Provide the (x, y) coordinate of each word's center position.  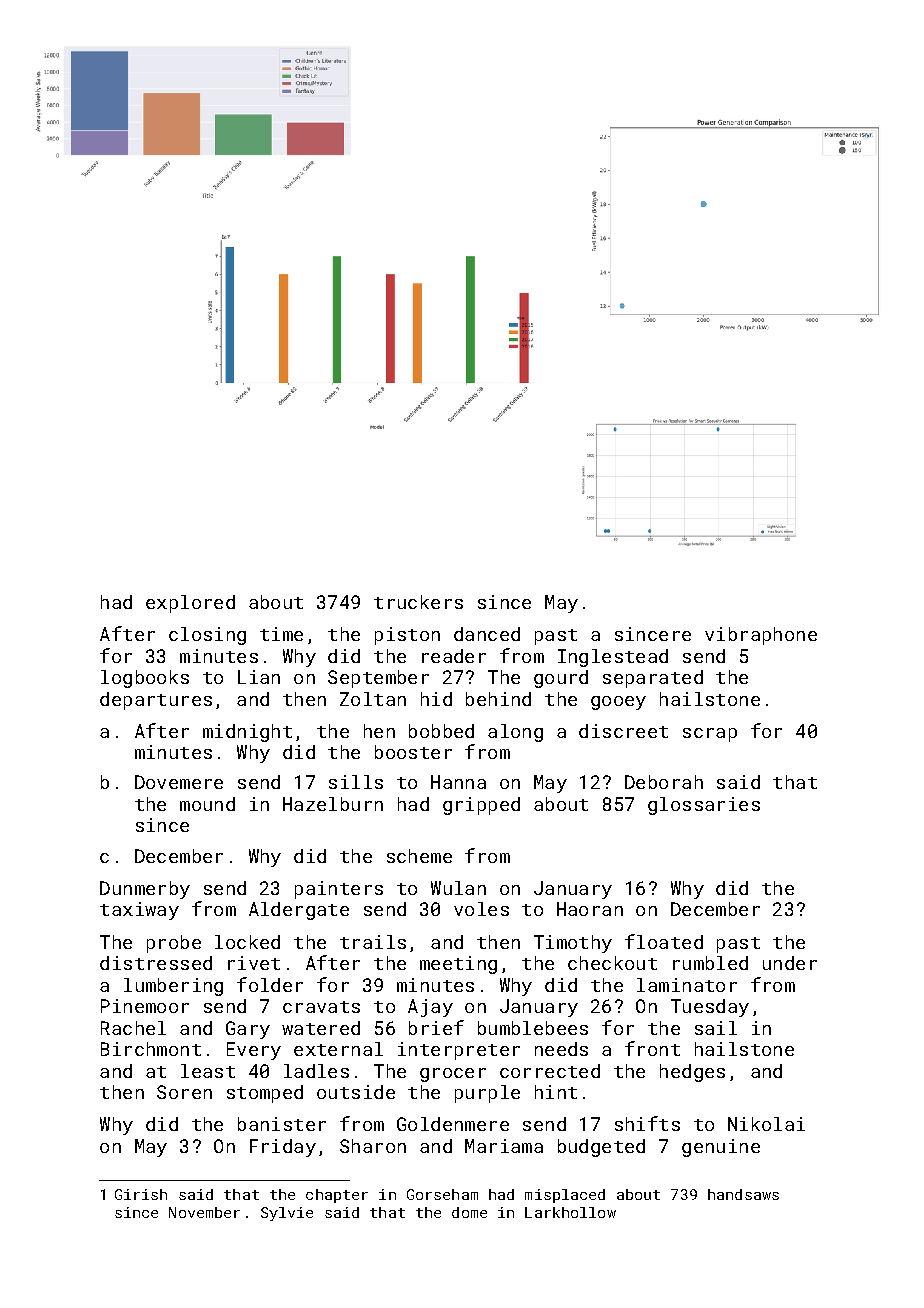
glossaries (704, 806)
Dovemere (179, 782)
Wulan (458, 888)
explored (190, 604)
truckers (418, 602)
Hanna (458, 782)
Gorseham (442, 1194)
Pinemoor (145, 1006)
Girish (141, 1194)
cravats (321, 1007)
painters (339, 890)
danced (487, 634)
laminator (687, 985)
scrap (710, 735)
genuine (721, 1148)
